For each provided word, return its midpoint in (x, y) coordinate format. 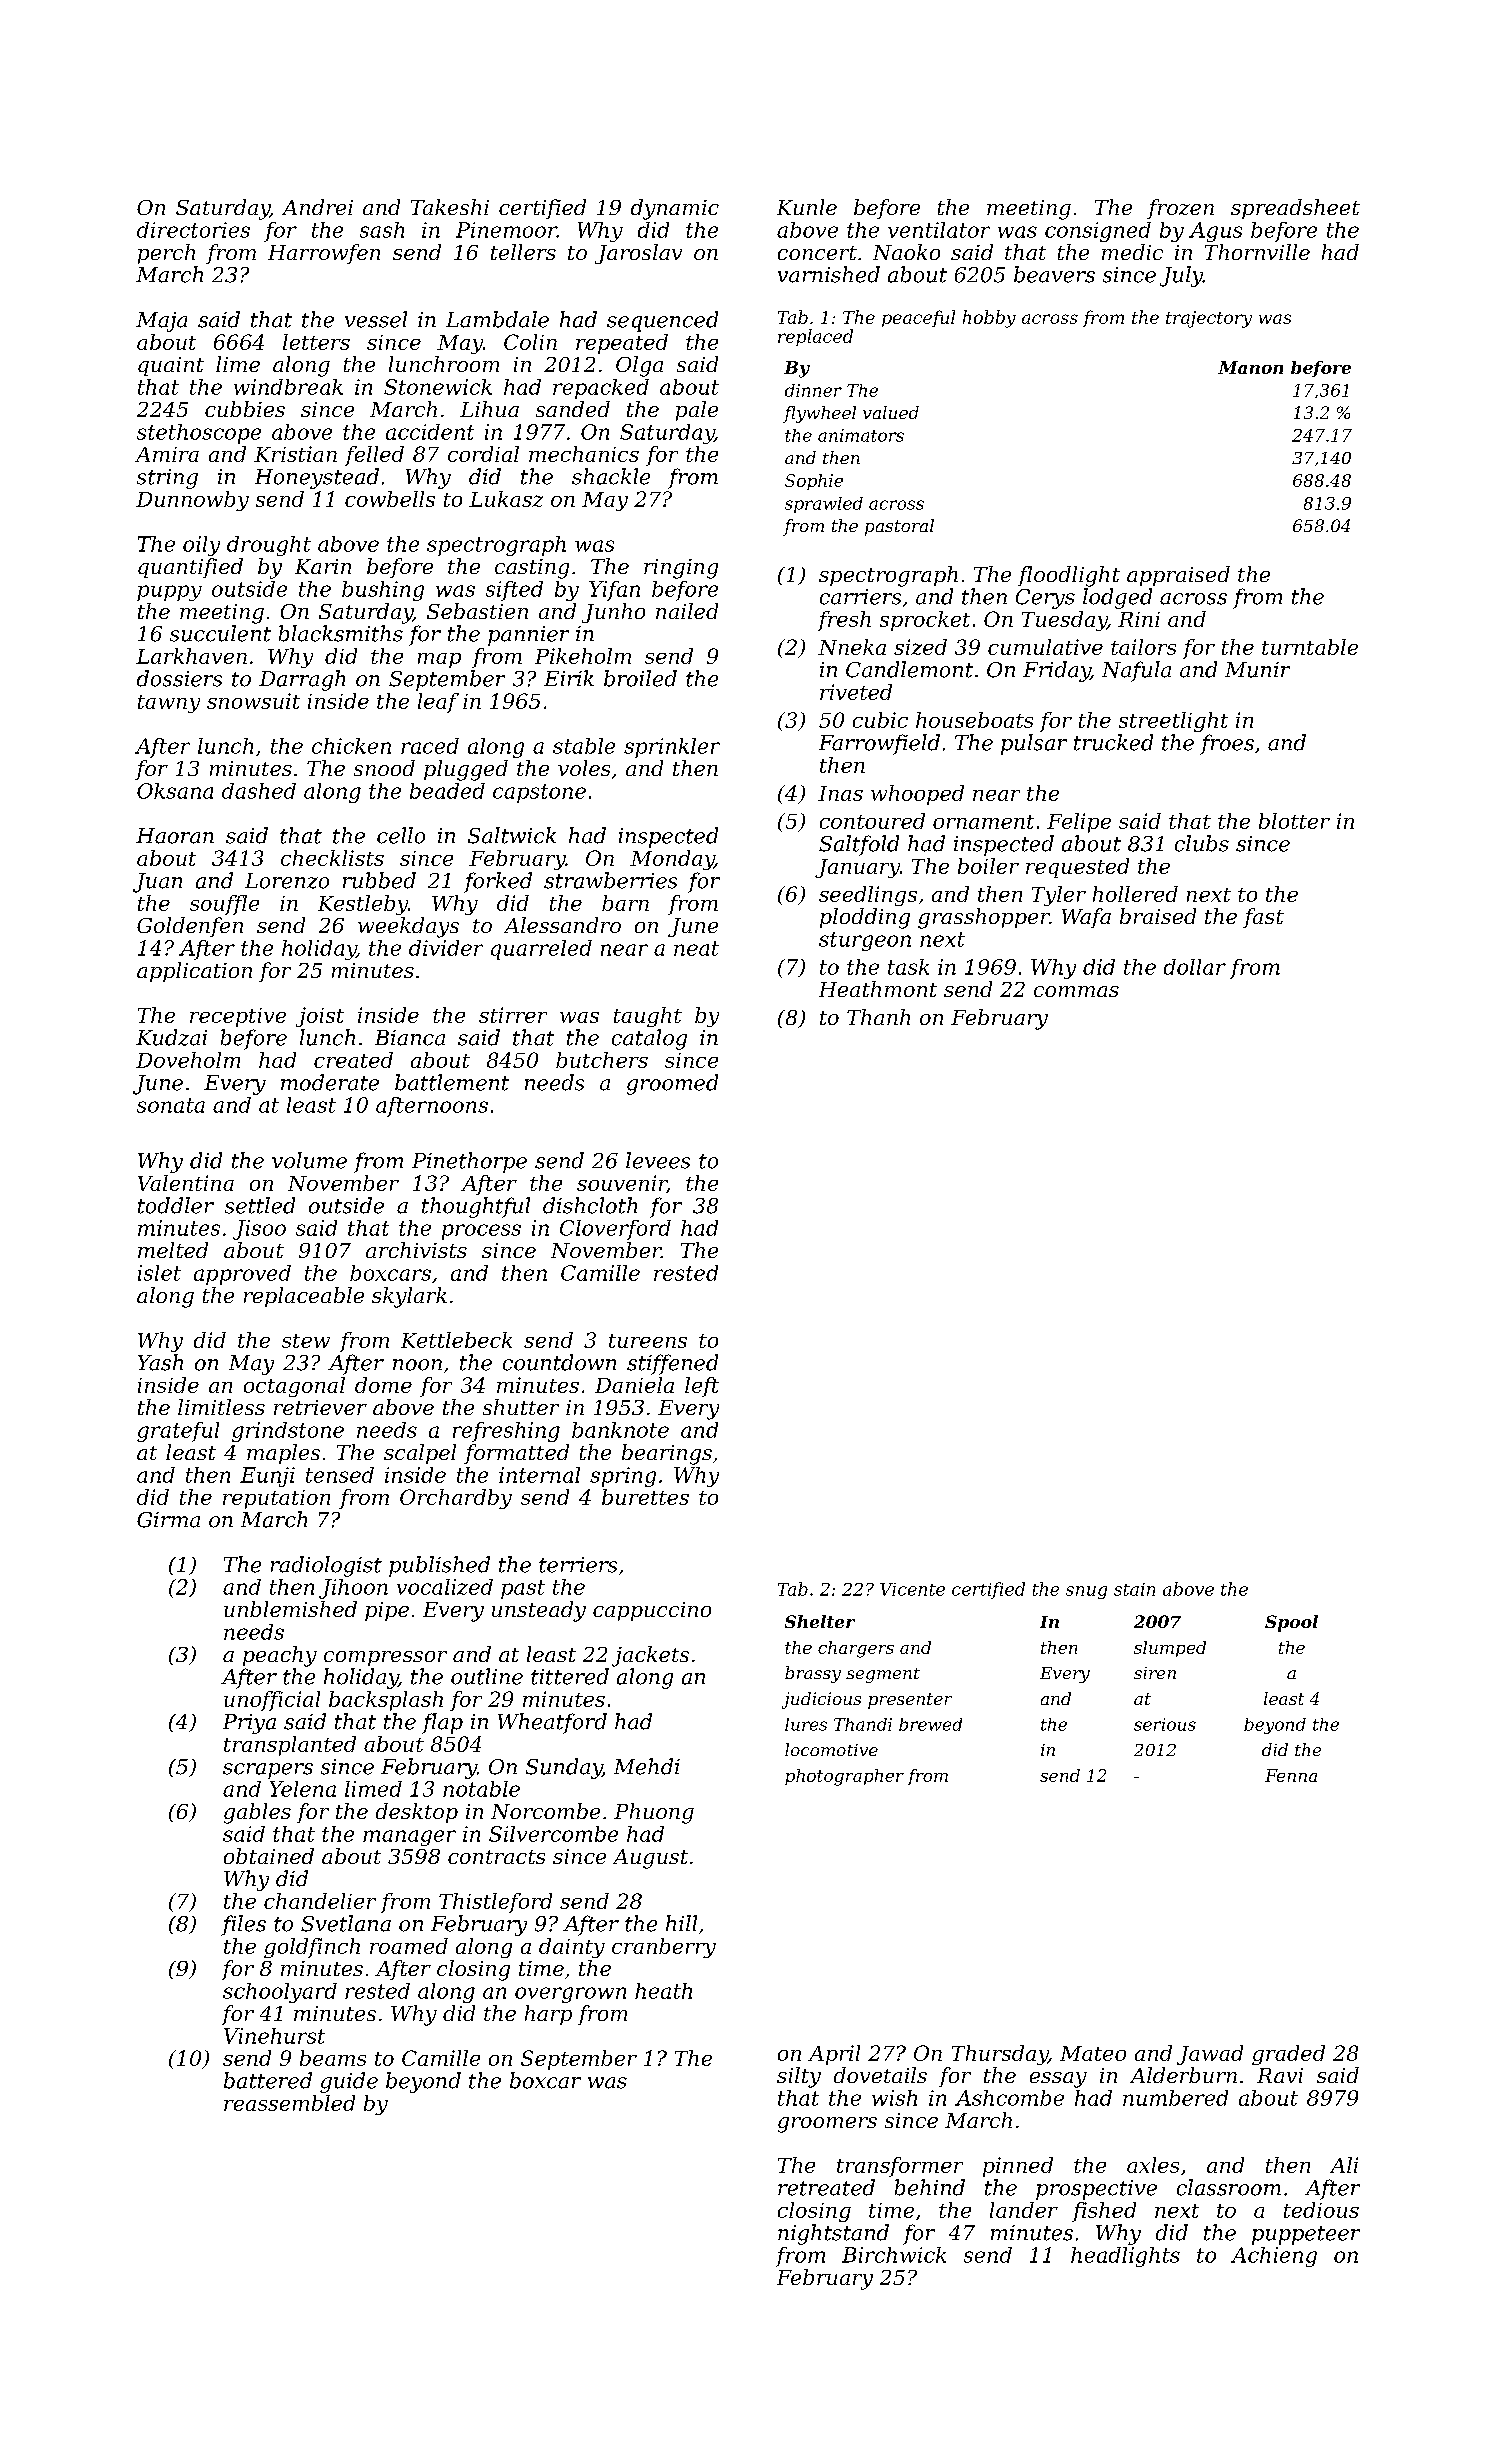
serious (1165, 1724)
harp (548, 2015)
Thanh (878, 1017)
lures (806, 1724)
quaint (171, 366)
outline (487, 1676)
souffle (224, 905)
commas (1076, 991)
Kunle (807, 207)
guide (349, 2082)
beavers (1054, 274)
